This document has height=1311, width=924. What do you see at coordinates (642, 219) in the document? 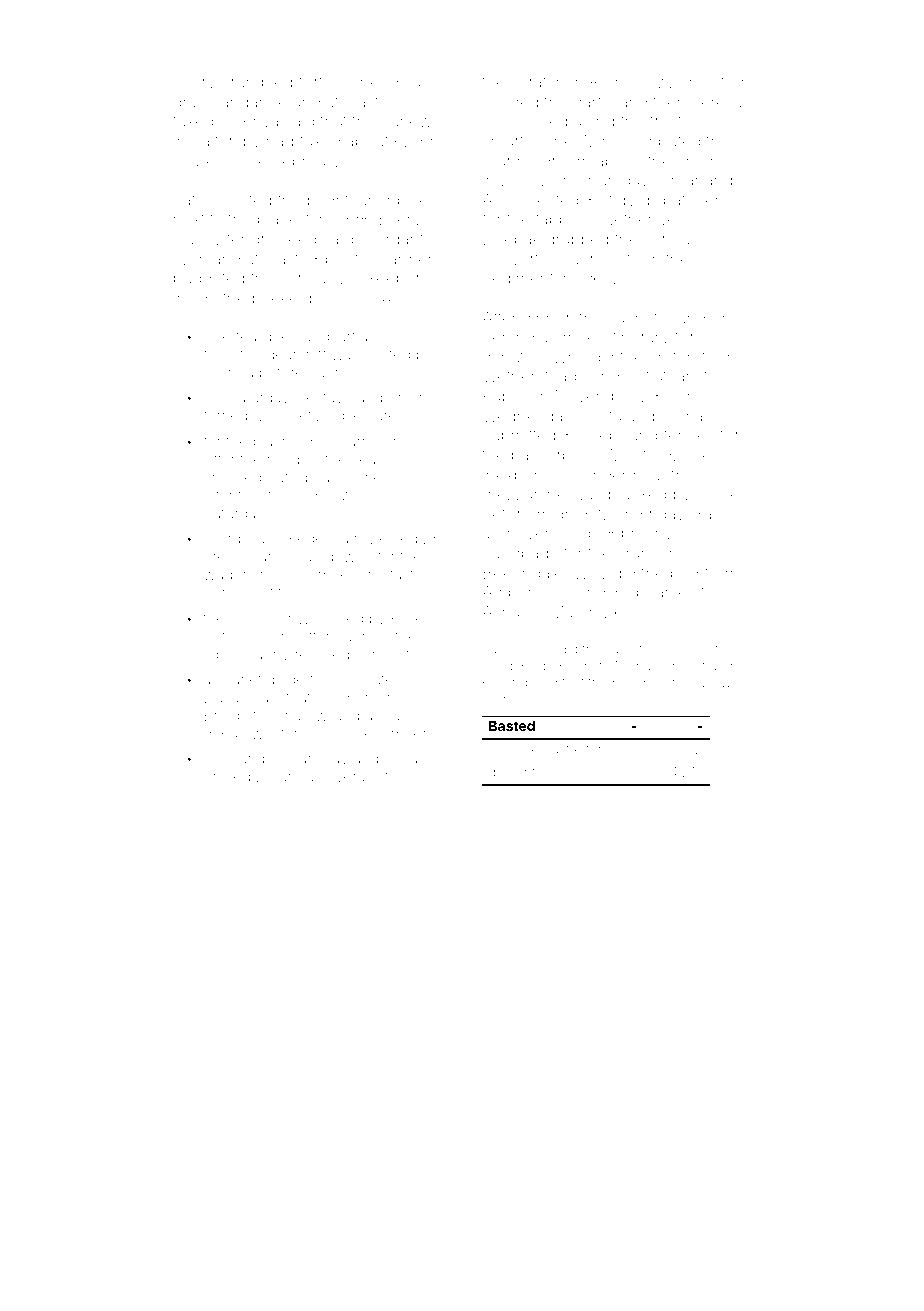
I see `Netherwell` at bounding box center [642, 219].
